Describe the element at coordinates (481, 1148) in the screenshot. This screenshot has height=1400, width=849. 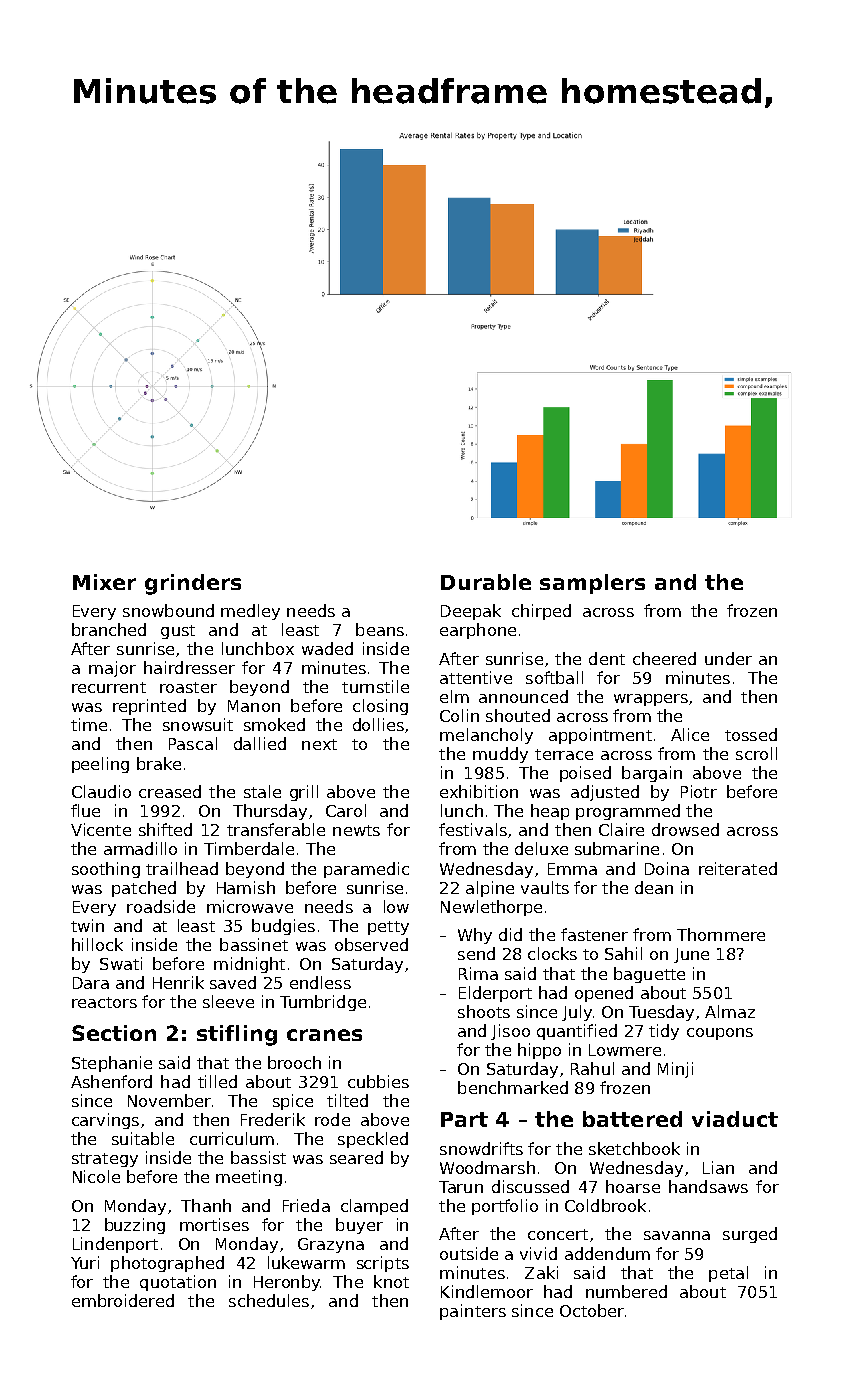
I see `snowdrifts` at that location.
